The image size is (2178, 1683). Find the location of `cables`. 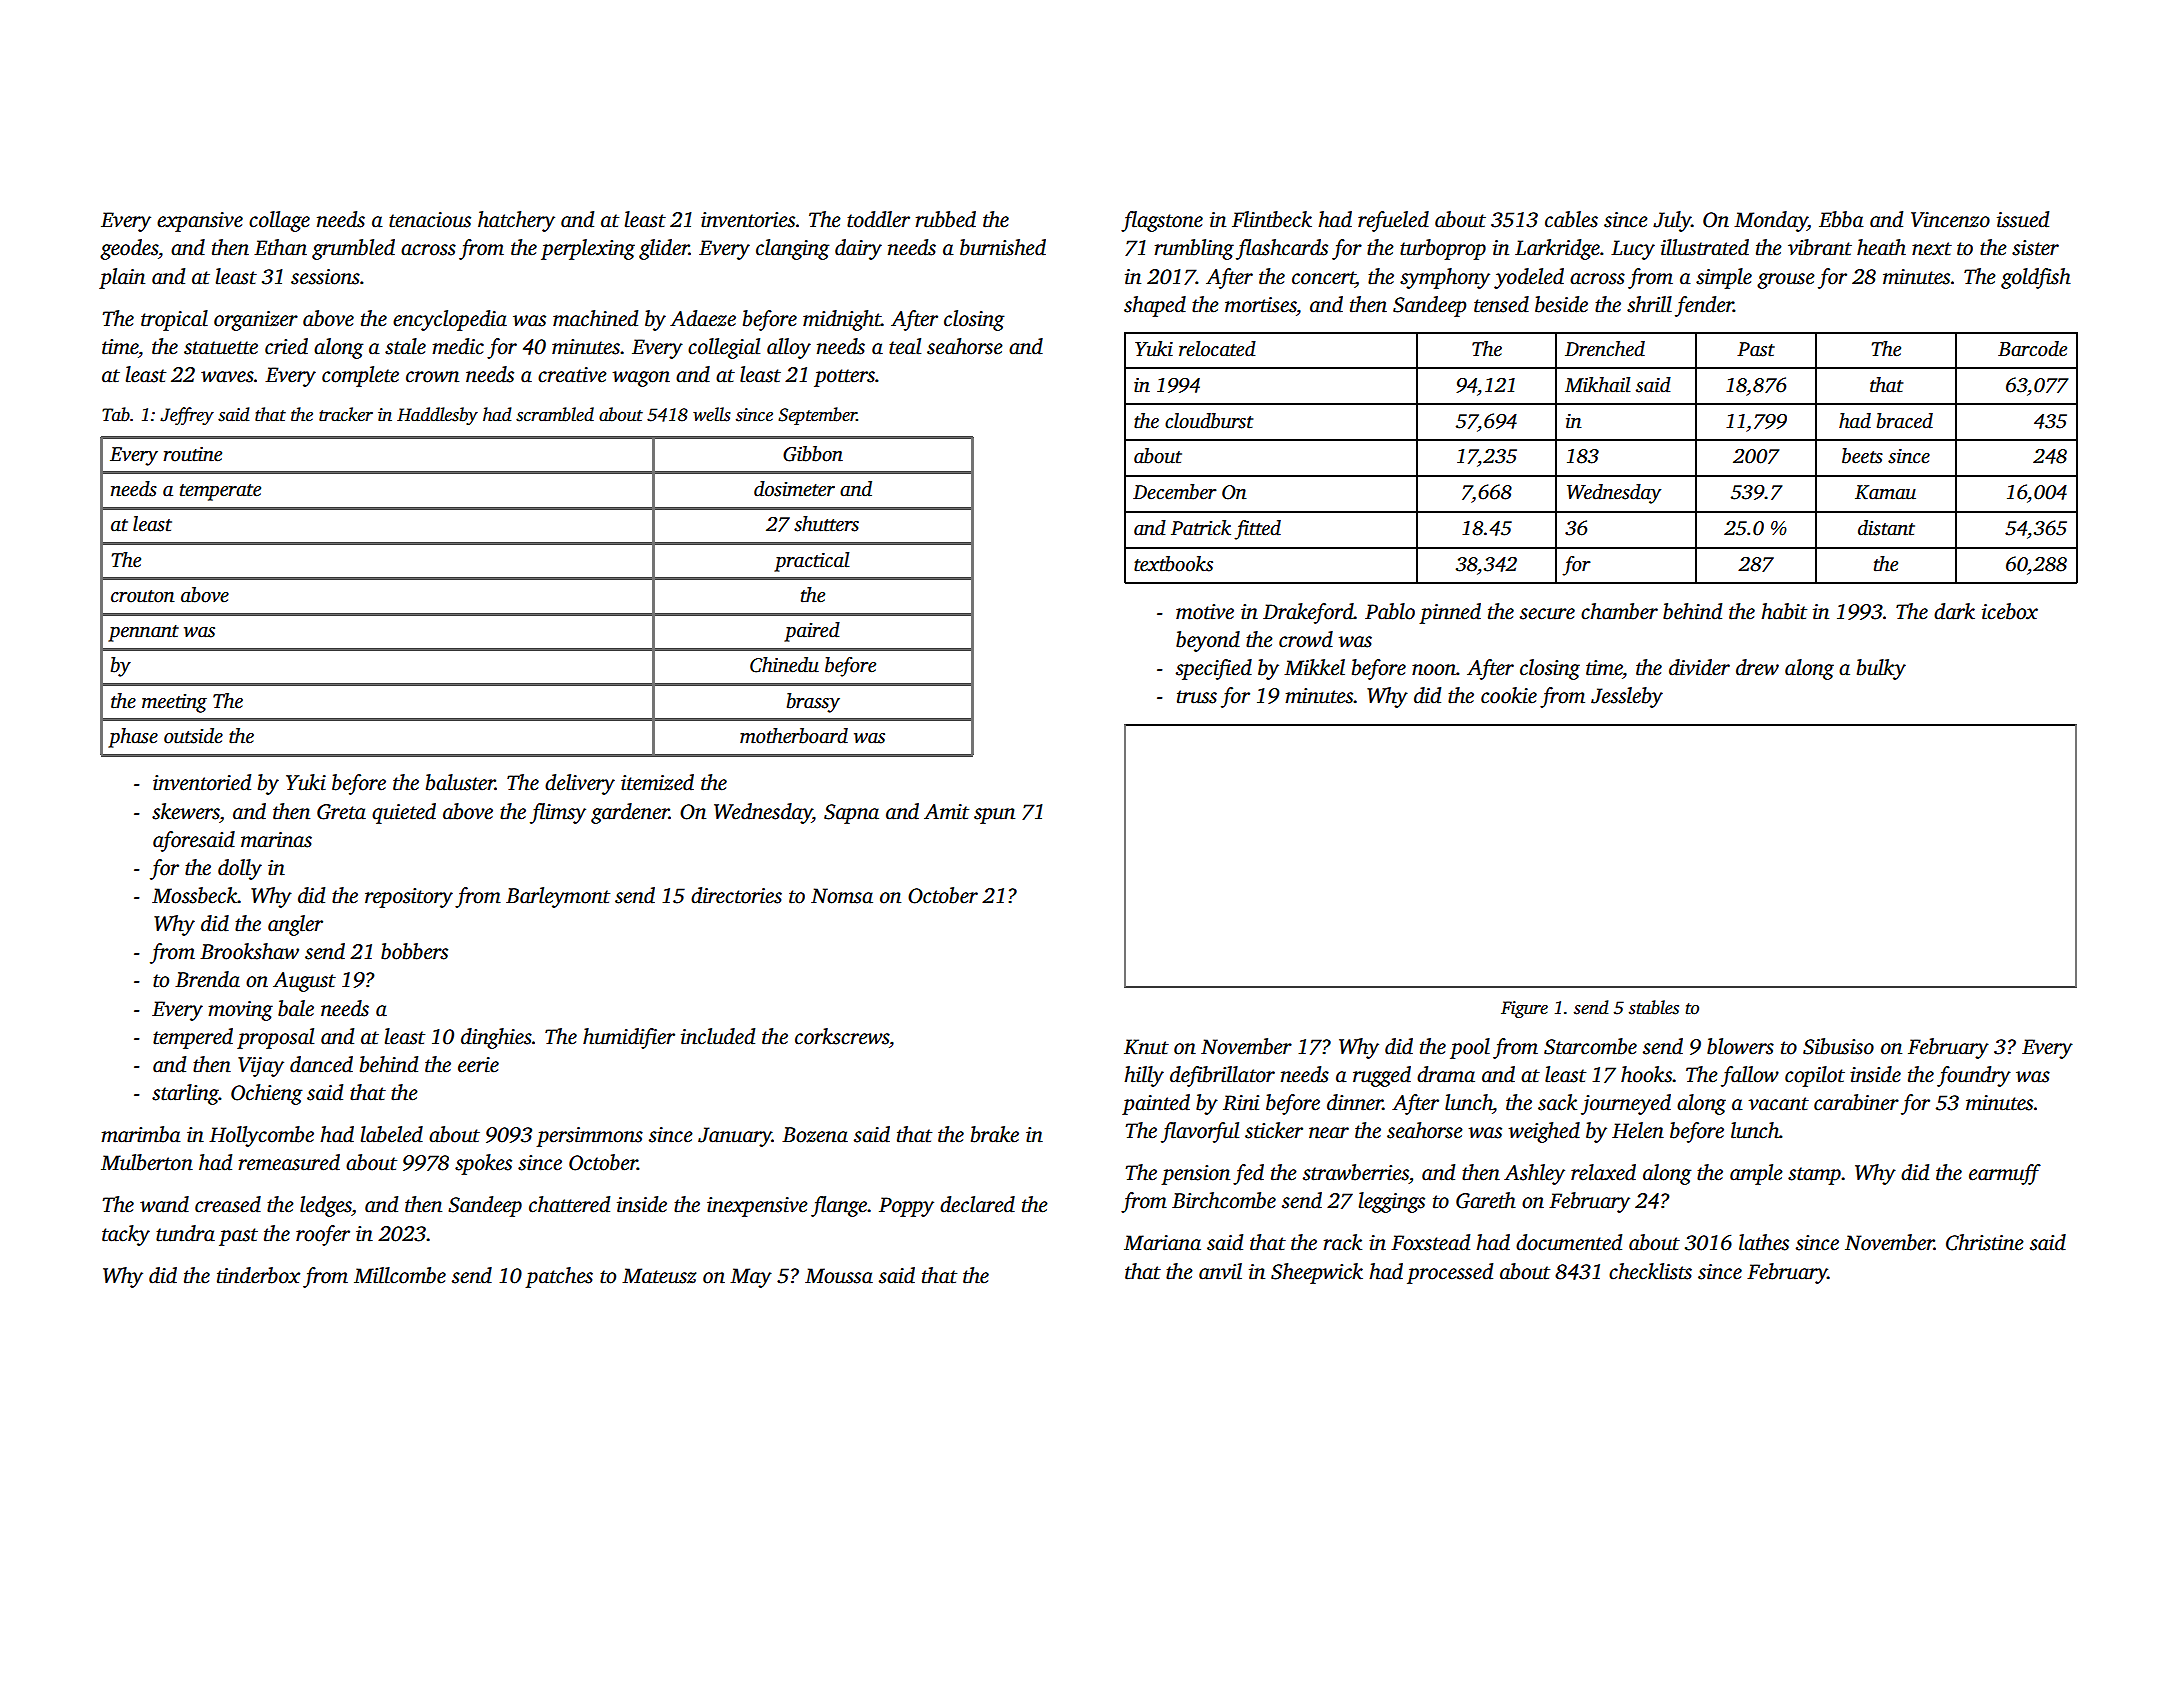

cables is located at coordinates (1571, 219).
